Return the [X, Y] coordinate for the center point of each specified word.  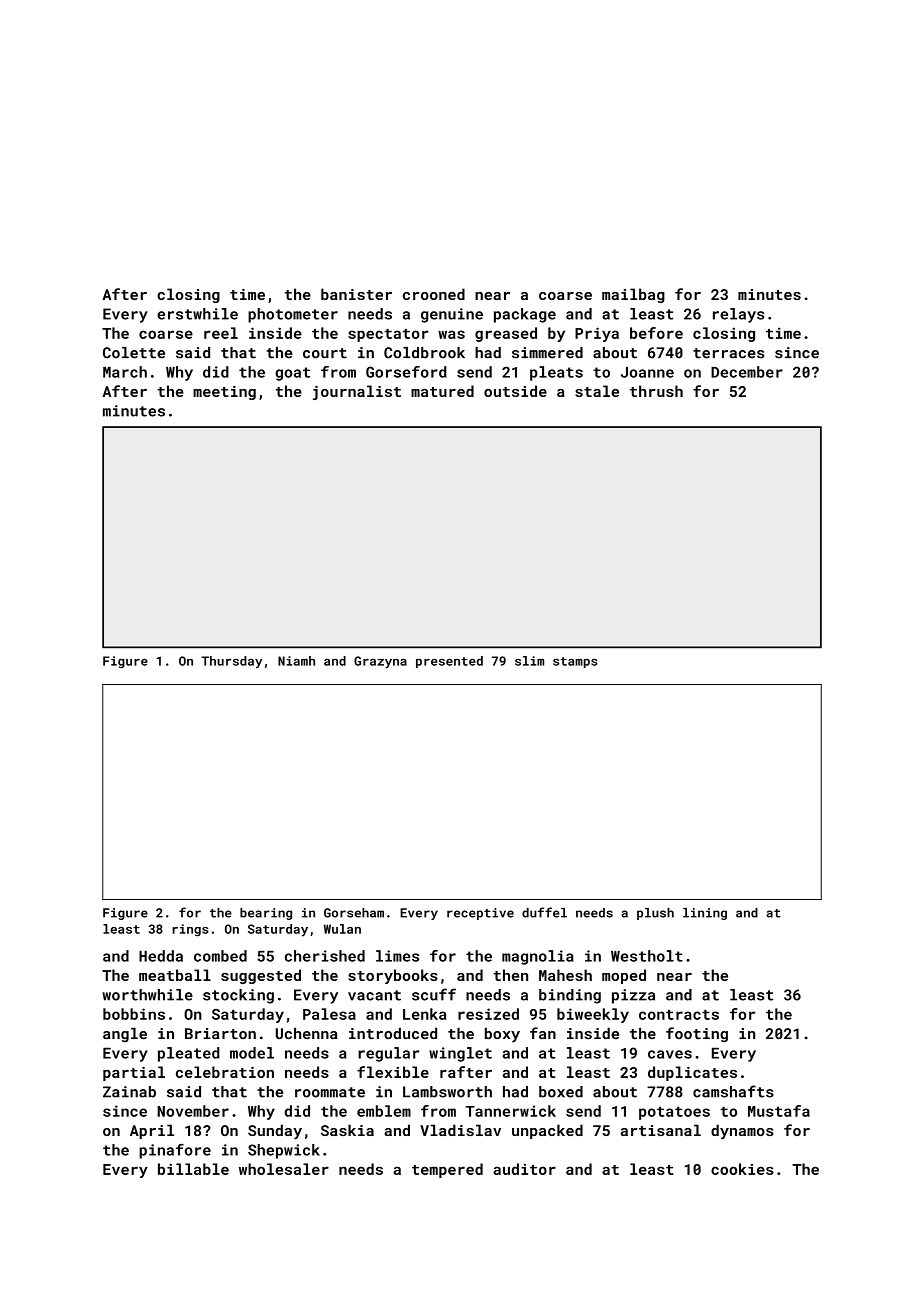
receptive [480, 914]
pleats [556, 373]
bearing [266, 914]
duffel [544, 912]
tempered [447, 1170]
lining [705, 914]
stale [597, 391]
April [152, 1131]
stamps [575, 662]
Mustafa [779, 1111]
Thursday [231, 662]
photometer [293, 315]
